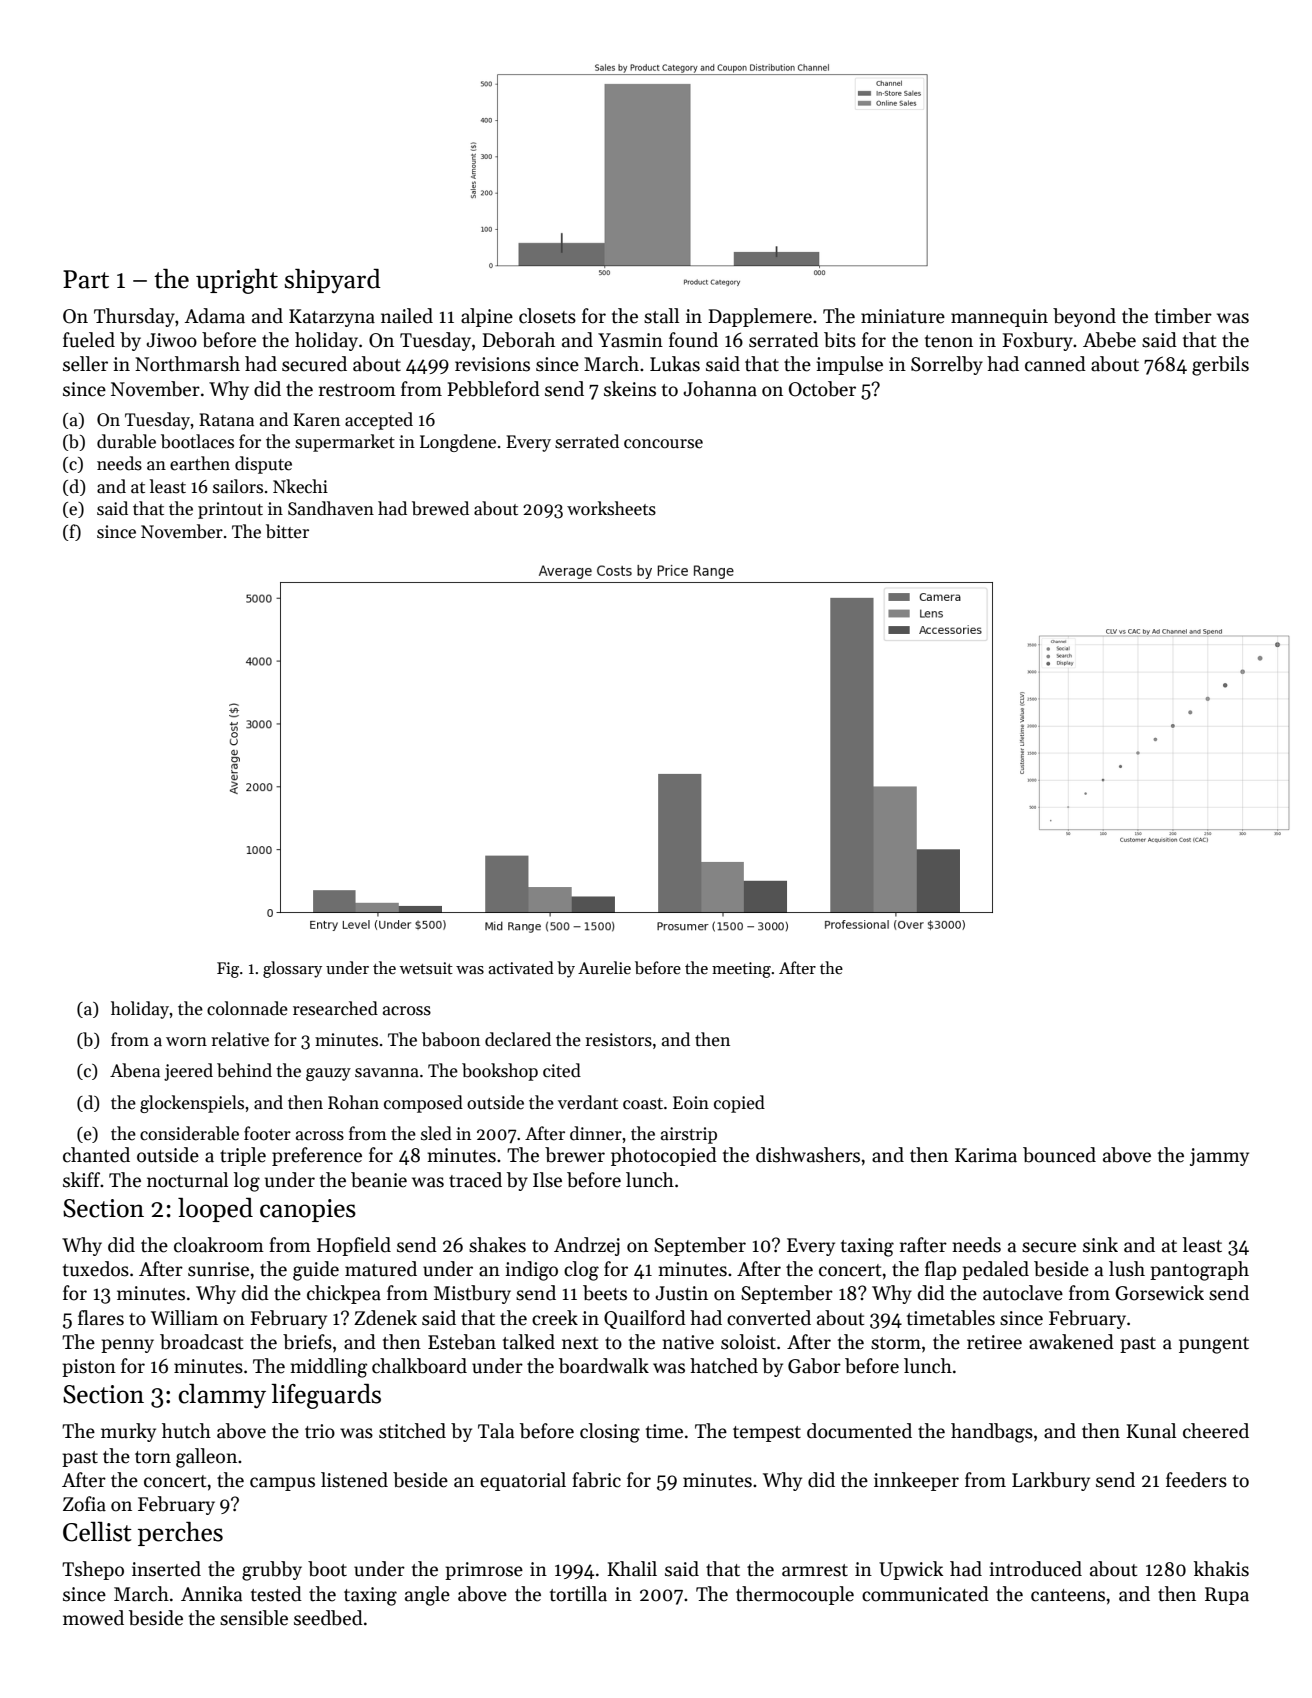 The width and height of the document is (1312, 1698). I want to click on bitter, so click(287, 531).
